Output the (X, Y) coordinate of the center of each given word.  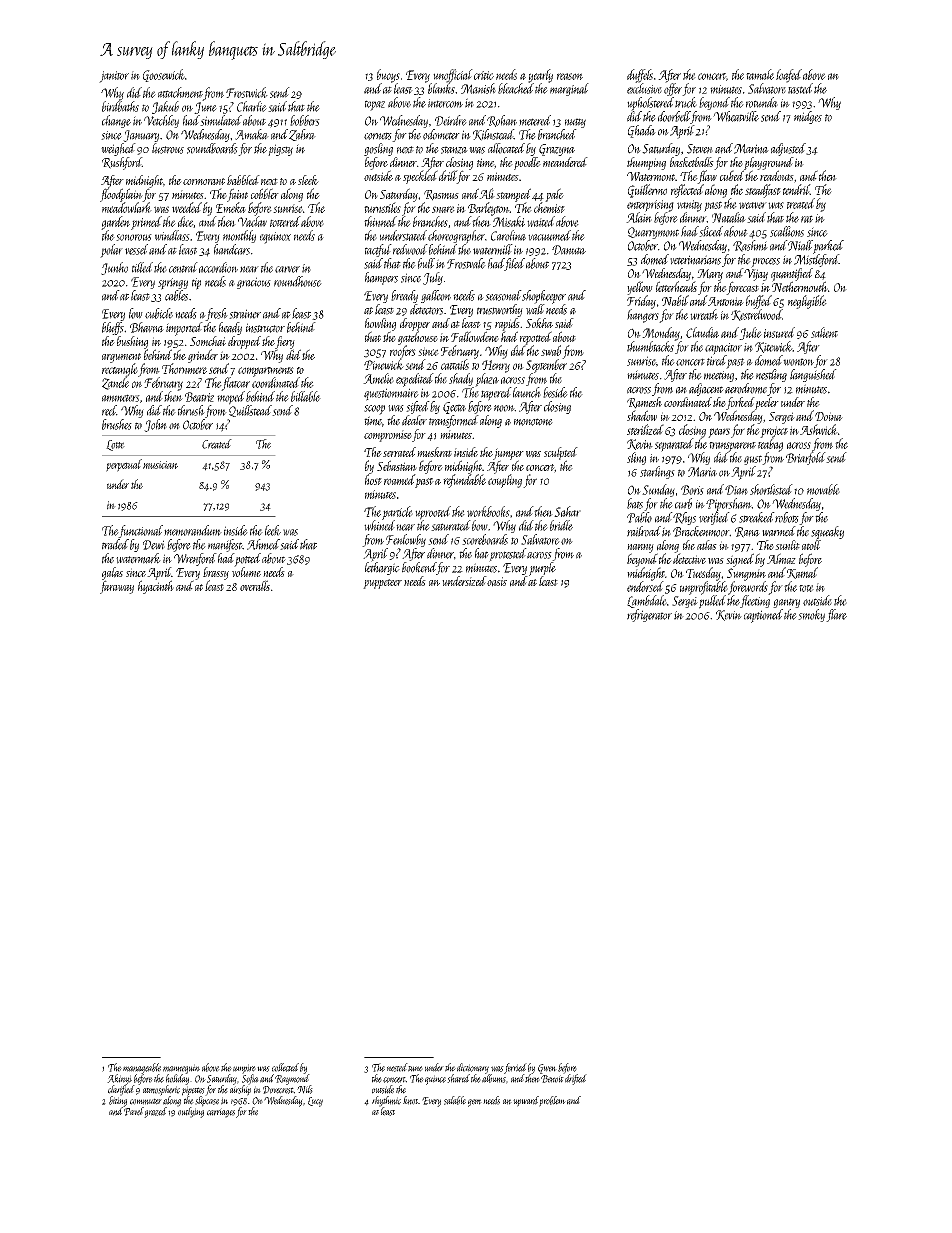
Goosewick (164, 75)
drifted (576, 1079)
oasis (497, 582)
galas (112, 573)
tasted (800, 88)
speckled (420, 177)
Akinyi (119, 1079)
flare (836, 615)
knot (410, 1100)
